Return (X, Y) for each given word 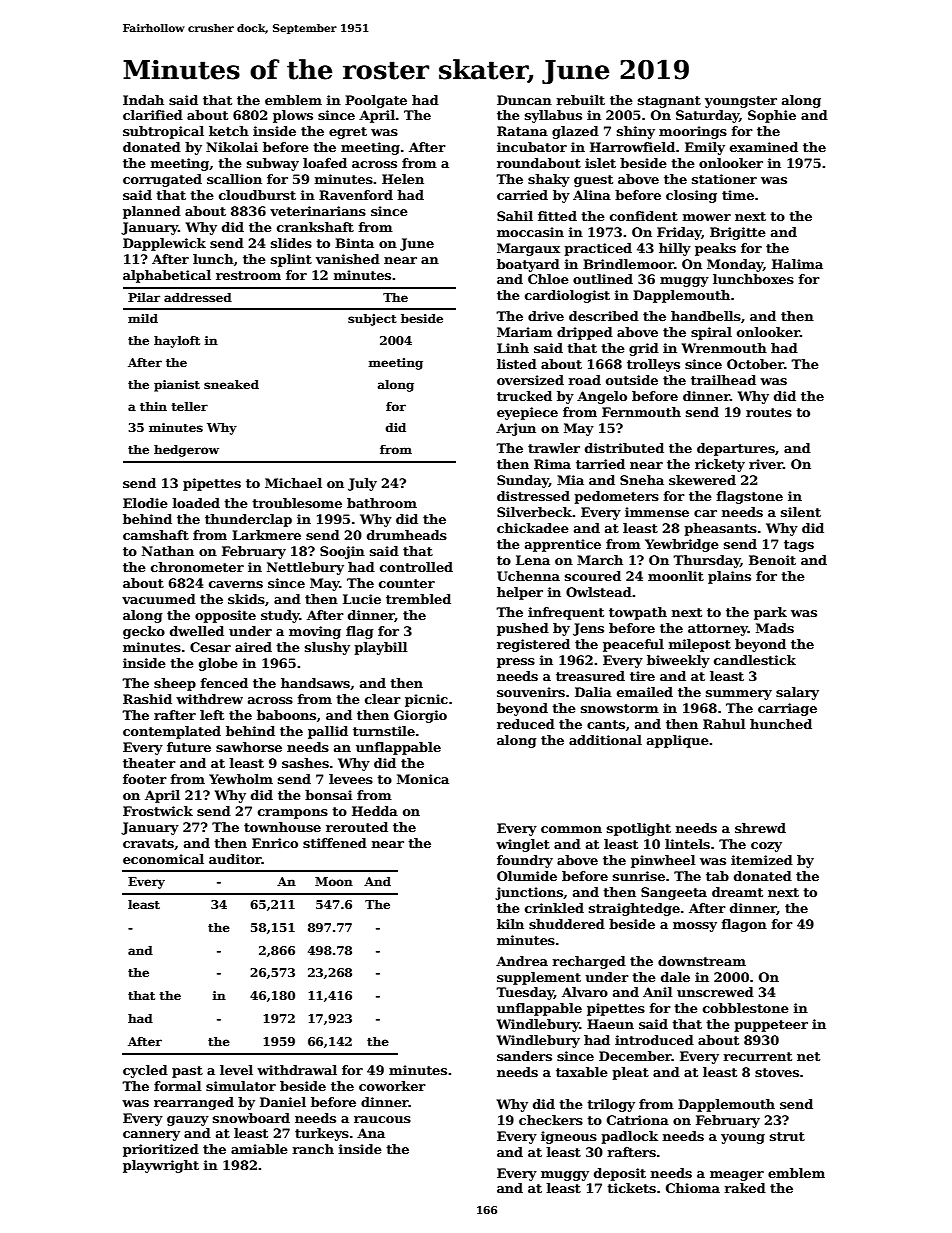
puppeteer (771, 1026)
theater (149, 763)
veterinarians (318, 211)
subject (372, 320)
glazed (575, 132)
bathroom (382, 503)
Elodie (145, 503)
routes (769, 412)
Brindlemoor (628, 264)
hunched (781, 724)
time (738, 195)
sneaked (231, 384)
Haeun (610, 1024)
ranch (313, 1149)
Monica (423, 779)
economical (163, 859)
